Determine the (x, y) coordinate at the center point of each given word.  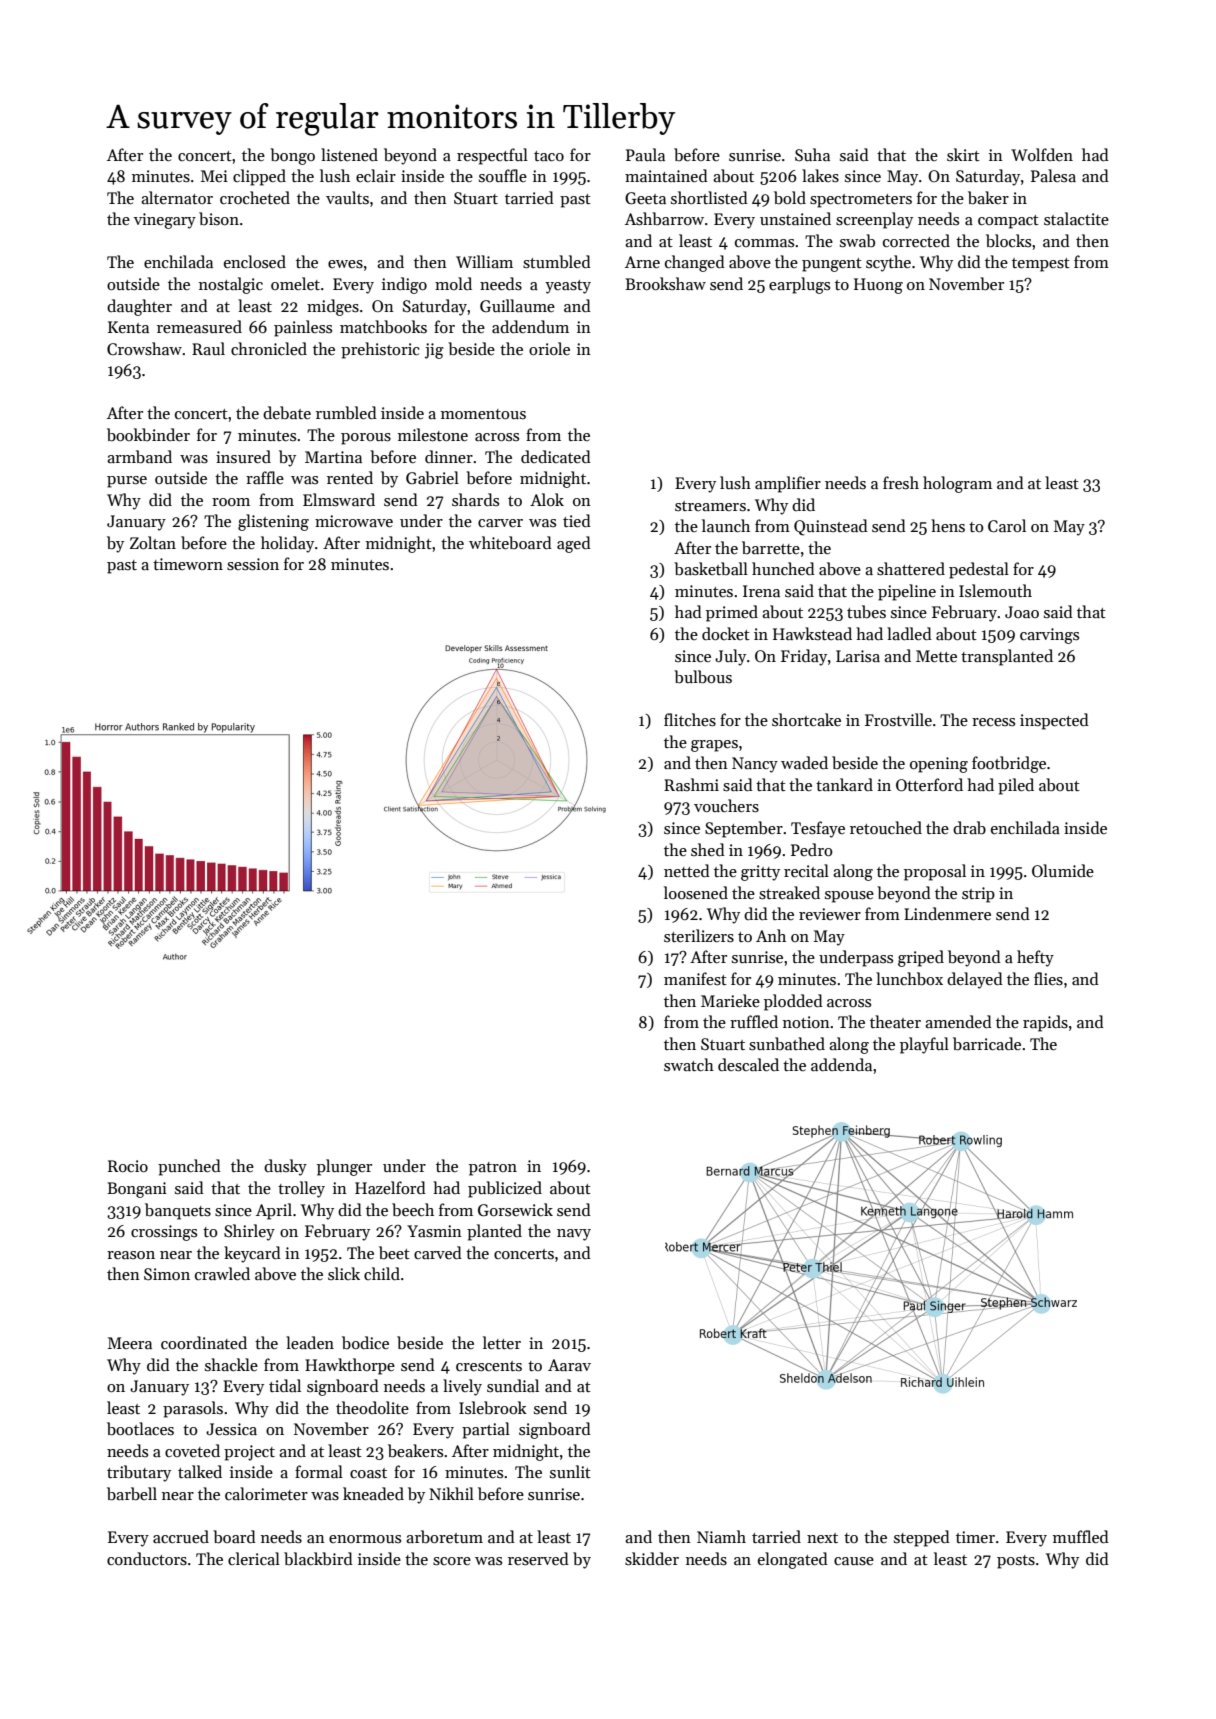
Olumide (1063, 871)
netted (687, 870)
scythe (888, 263)
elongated (793, 1560)
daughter (139, 307)
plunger (344, 1167)
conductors (147, 1559)
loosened (696, 893)
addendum (530, 326)
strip (978, 895)
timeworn (188, 564)
